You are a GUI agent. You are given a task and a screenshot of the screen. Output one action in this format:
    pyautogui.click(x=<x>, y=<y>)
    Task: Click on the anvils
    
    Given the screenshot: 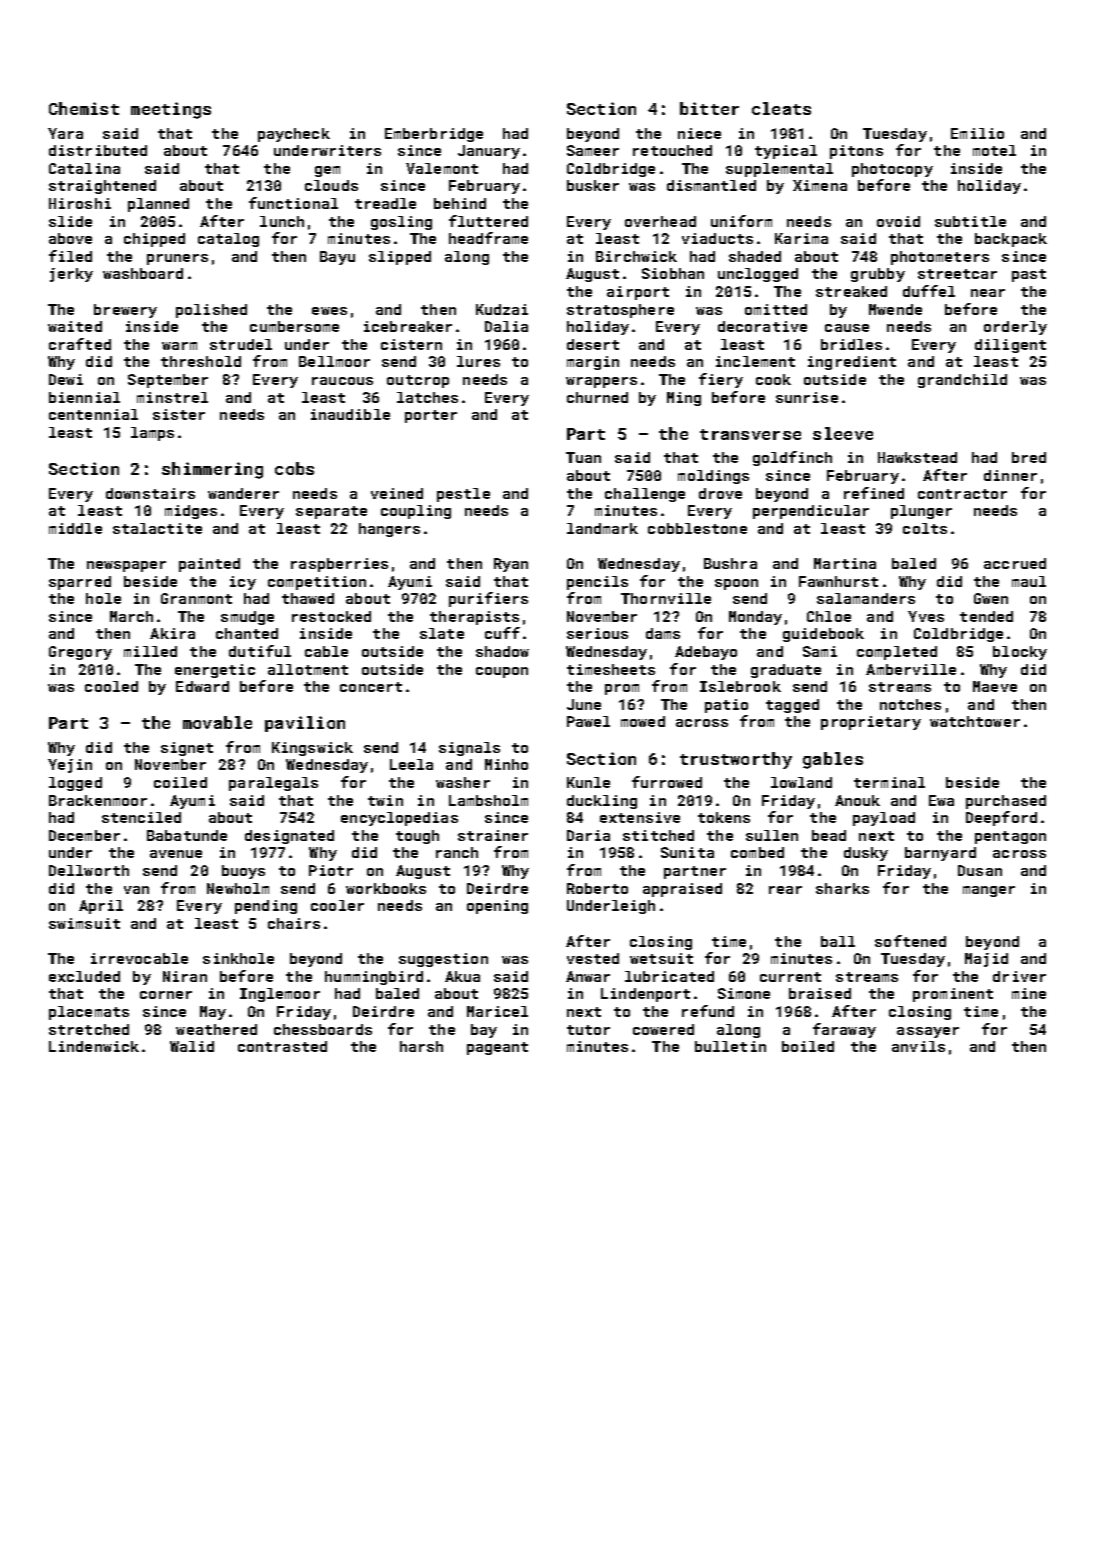 What is the action you would take?
    pyautogui.click(x=918, y=1046)
